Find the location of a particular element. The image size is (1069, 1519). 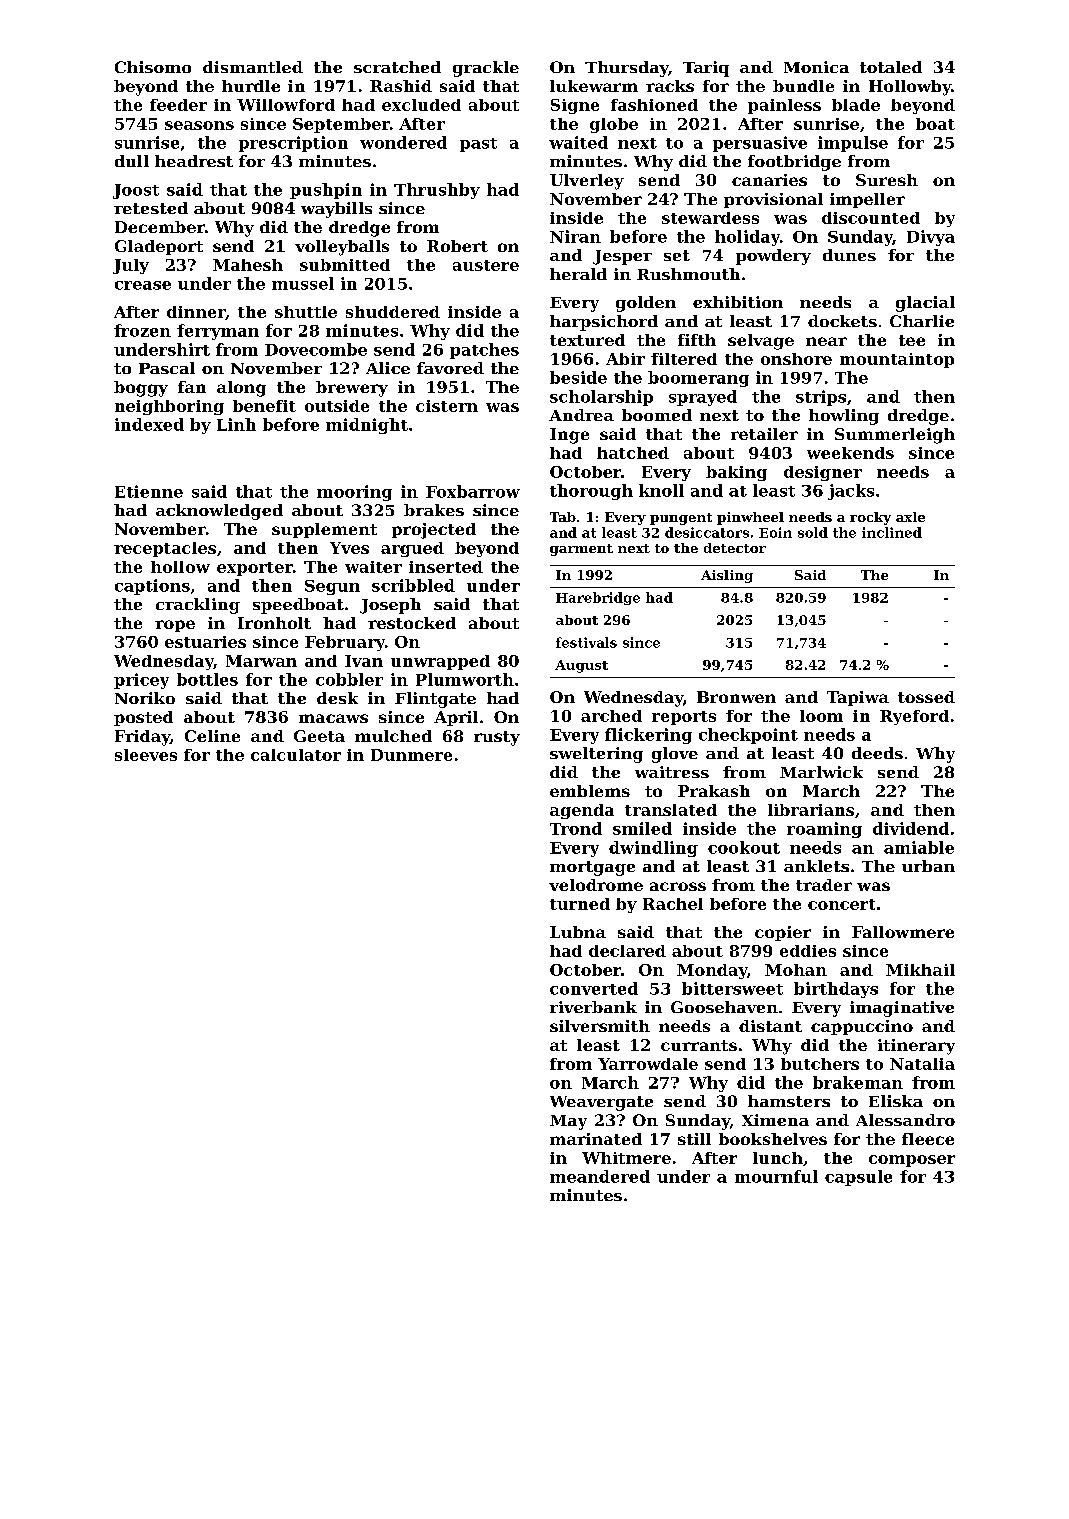

herald is located at coordinates (578, 274).
